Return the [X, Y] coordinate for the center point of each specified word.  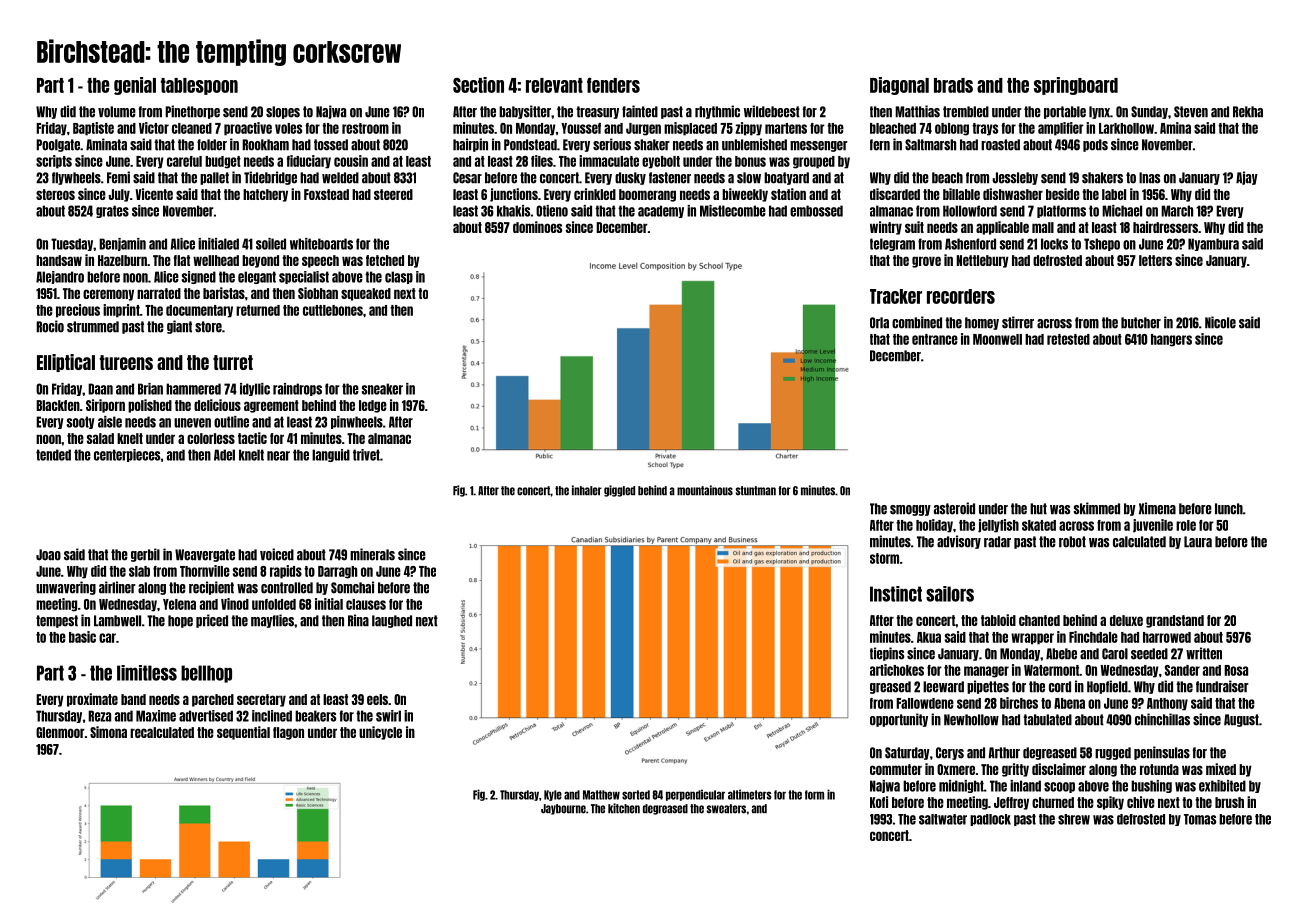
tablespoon [199, 86]
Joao [48, 555]
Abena [1069, 703]
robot [1072, 542]
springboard [1076, 86]
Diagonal [899, 86]
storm [884, 558]
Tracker [896, 296]
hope [180, 621]
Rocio [50, 326]
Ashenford [970, 244]
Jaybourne [563, 809]
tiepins [887, 654]
